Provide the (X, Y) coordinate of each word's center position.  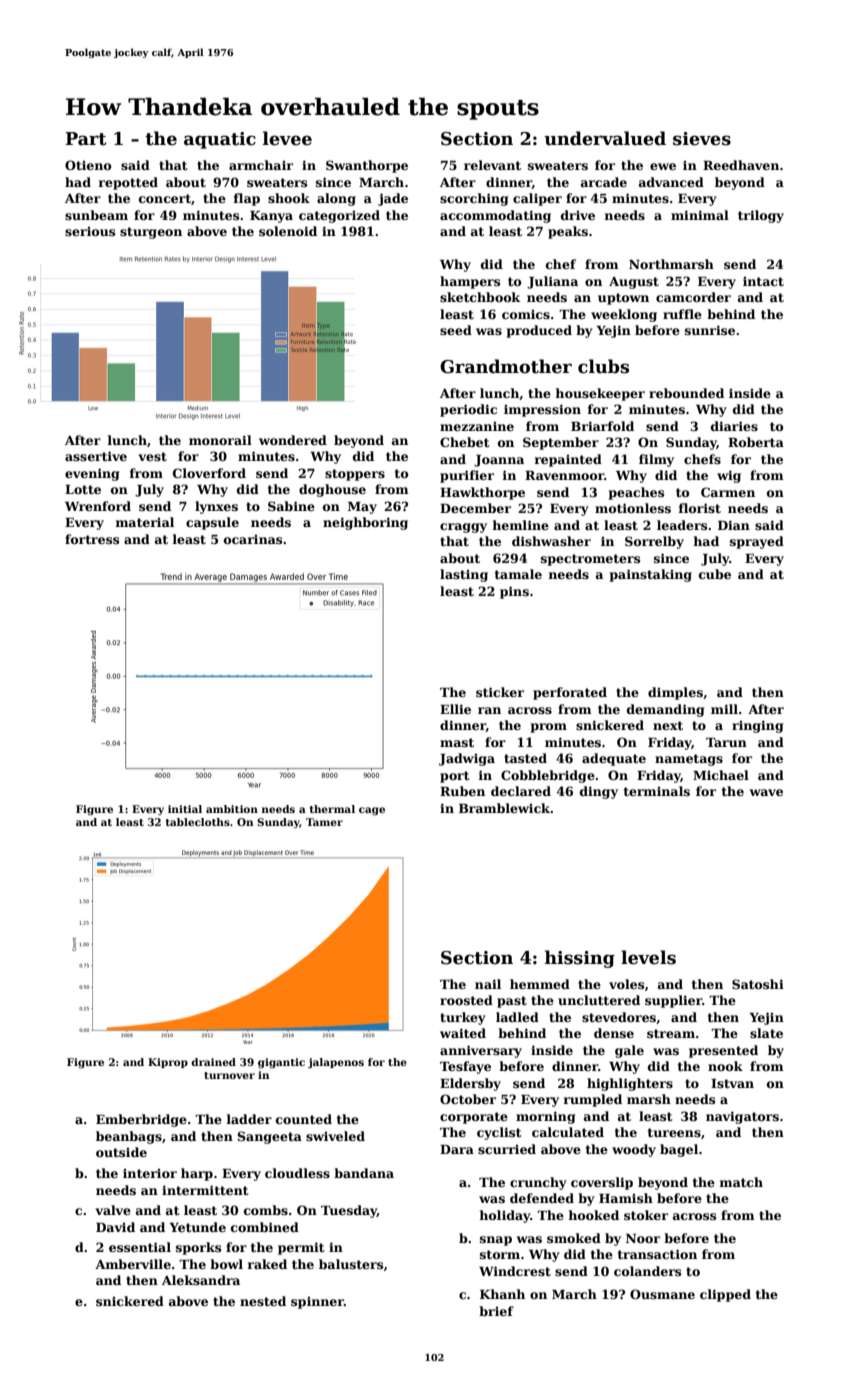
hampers (470, 282)
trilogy (761, 216)
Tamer (324, 822)
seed (456, 330)
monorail (220, 440)
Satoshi (758, 984)
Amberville (133, 1264)
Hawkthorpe (482, 493)
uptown (623, 299)
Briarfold (602, 426)
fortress (92, 539)
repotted (128, 183)
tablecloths (198, 822)
